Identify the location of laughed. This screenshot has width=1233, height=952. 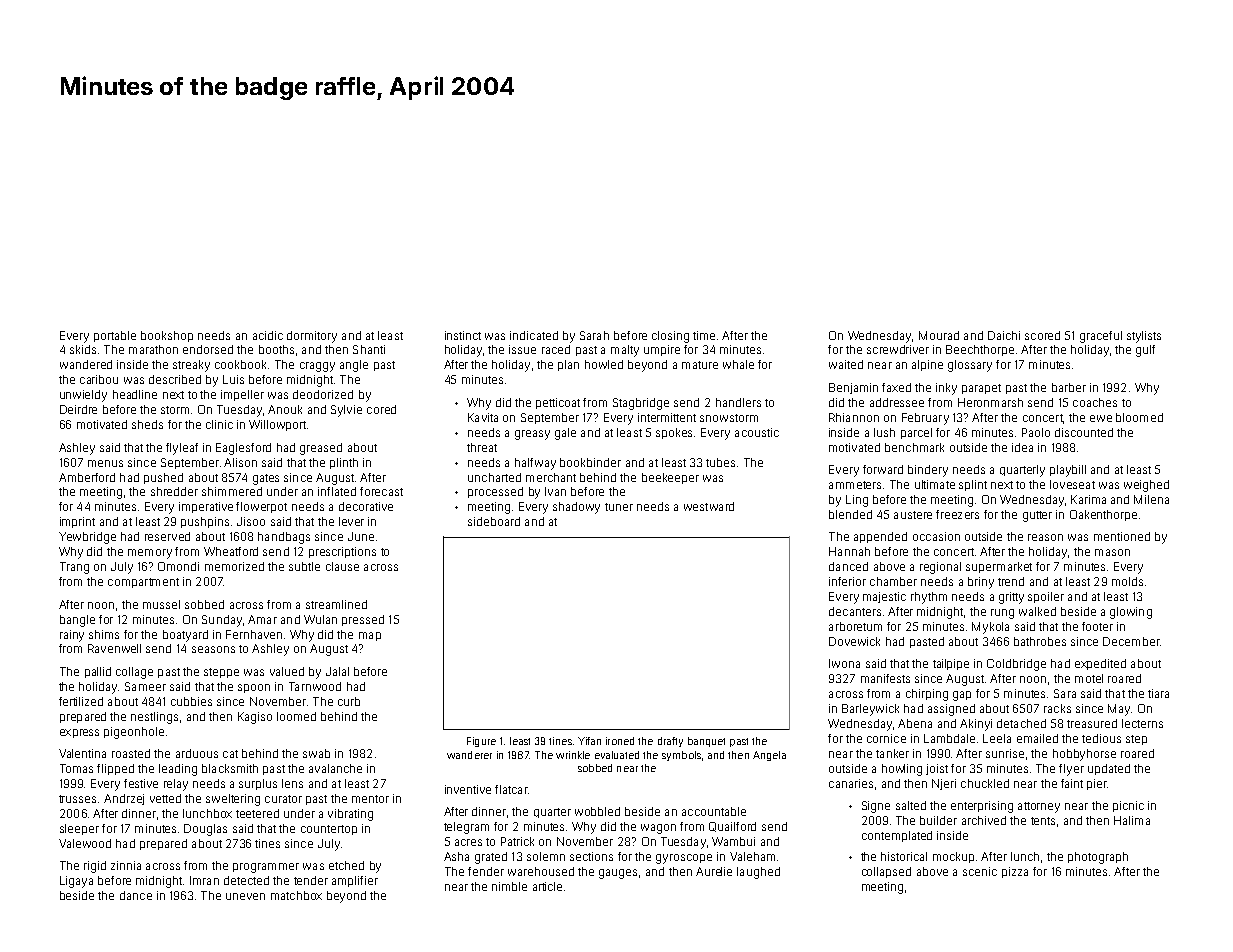
(758, 873).
